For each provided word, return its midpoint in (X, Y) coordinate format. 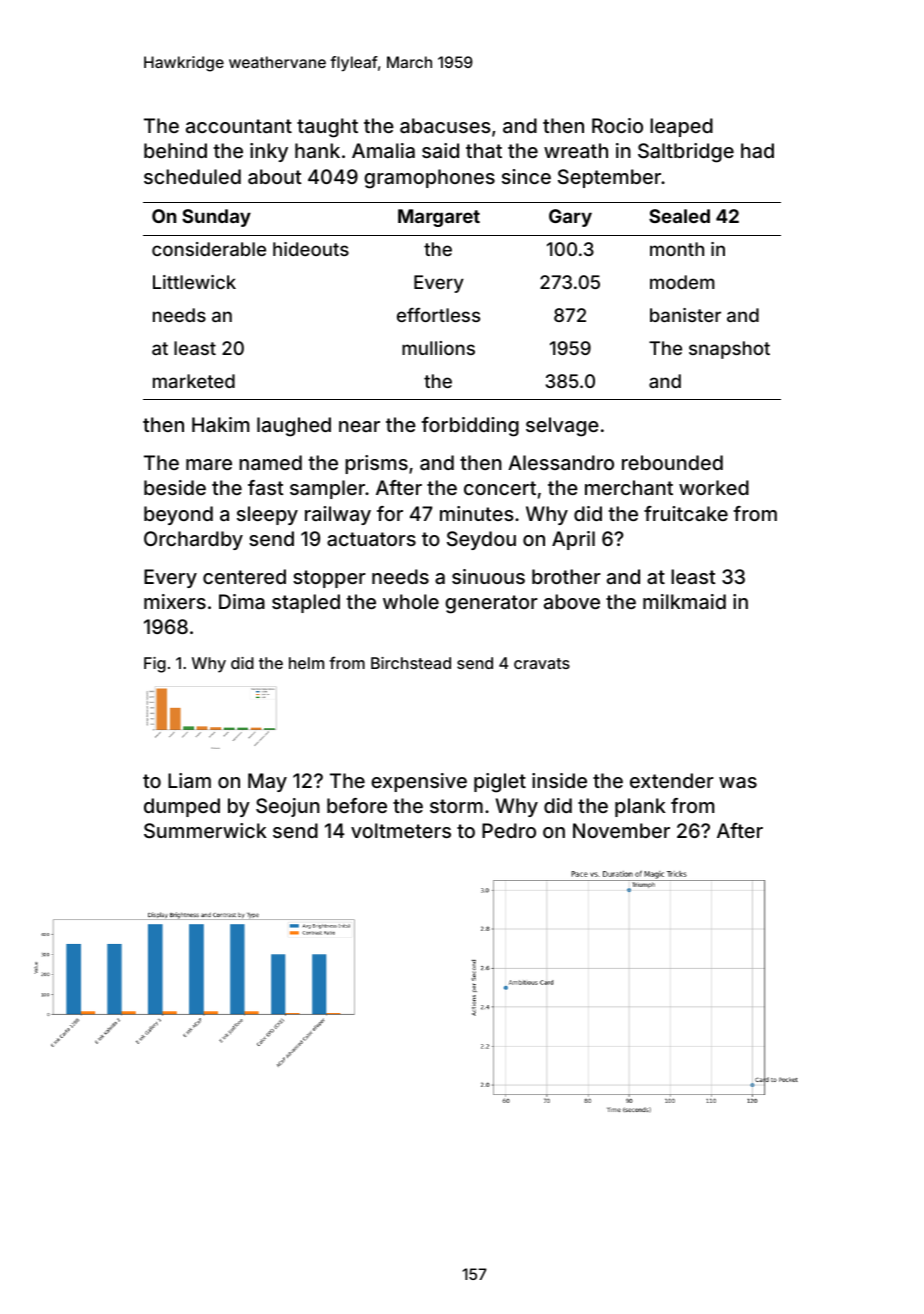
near (359, 426)
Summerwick (205, 830)
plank (640, 807)
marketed (194, 381)
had (757, 150)
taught (327, 128)
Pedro (509, 830)
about (275, 176)
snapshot (729, 350)
